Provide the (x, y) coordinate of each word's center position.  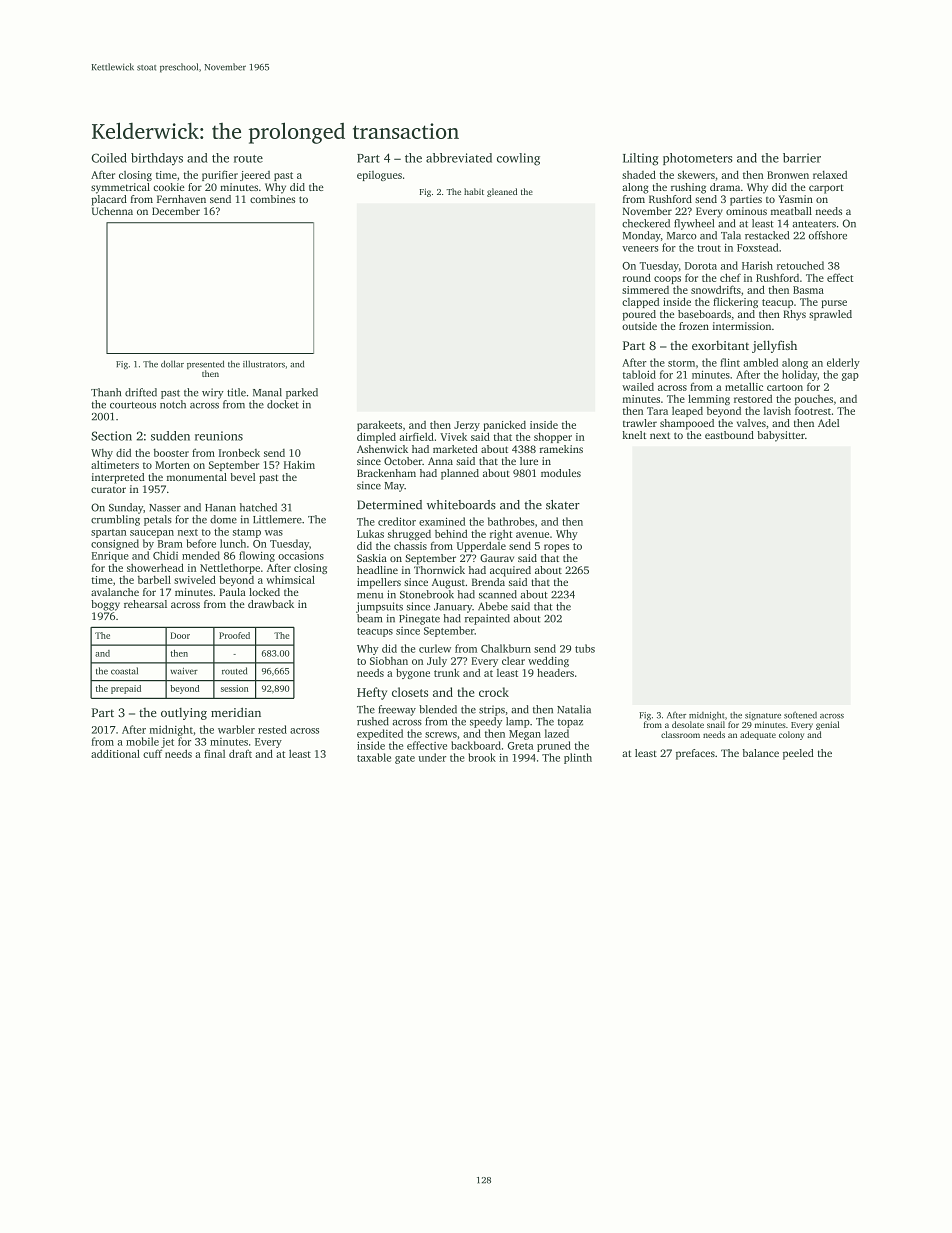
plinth (578, 758)
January (453, 608)
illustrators (264, 364)
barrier (802, 158)
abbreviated (459, 158)
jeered (255, 176)
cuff (152, 753)
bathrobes (511, 521)
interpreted (118, 478)
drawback (271, 604)
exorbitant (720, 345)
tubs (585, 648)
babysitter (781, 436)
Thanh (106, 392)
